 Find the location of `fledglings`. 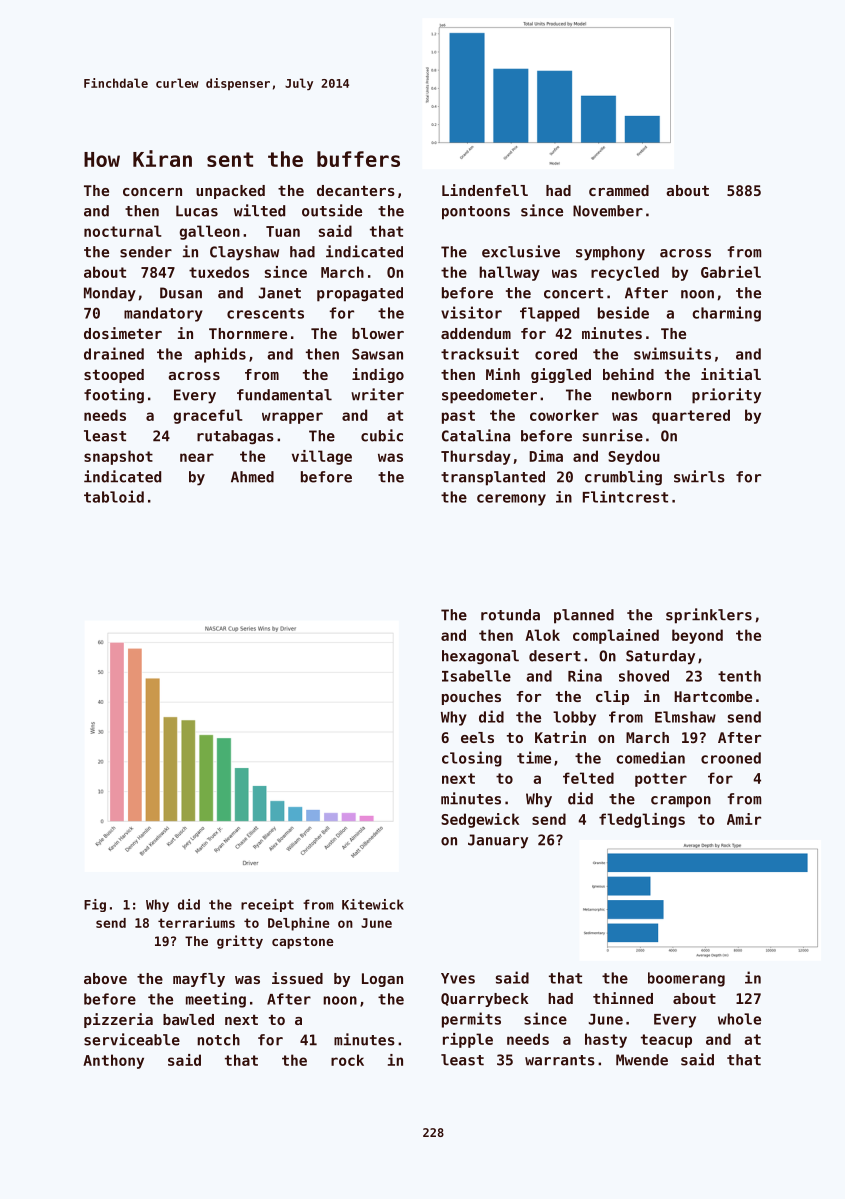

fledglings is located at coordinates (642, 820).
